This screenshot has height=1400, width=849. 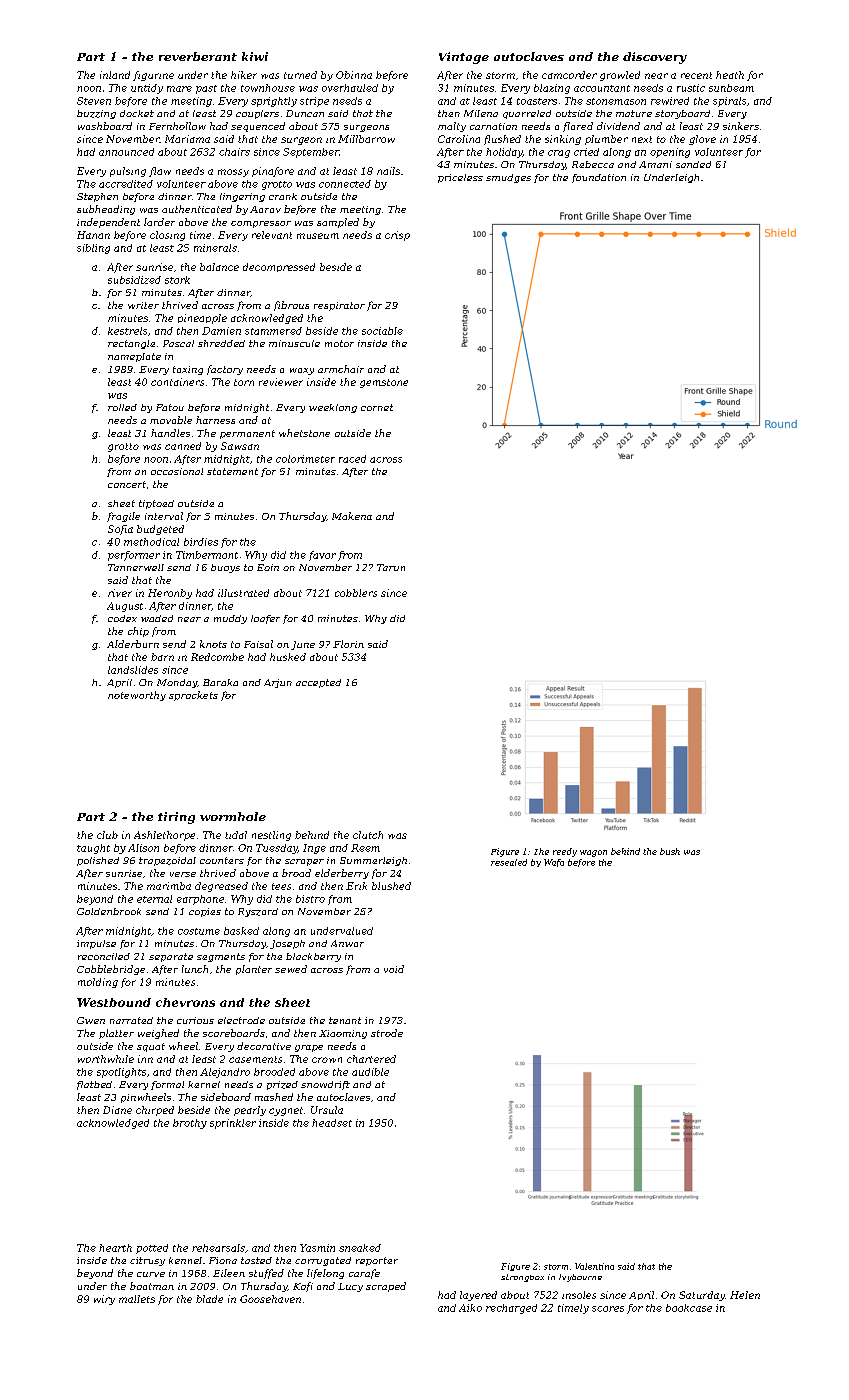 I want to click on Helen, so click(x=745, y=1295).
